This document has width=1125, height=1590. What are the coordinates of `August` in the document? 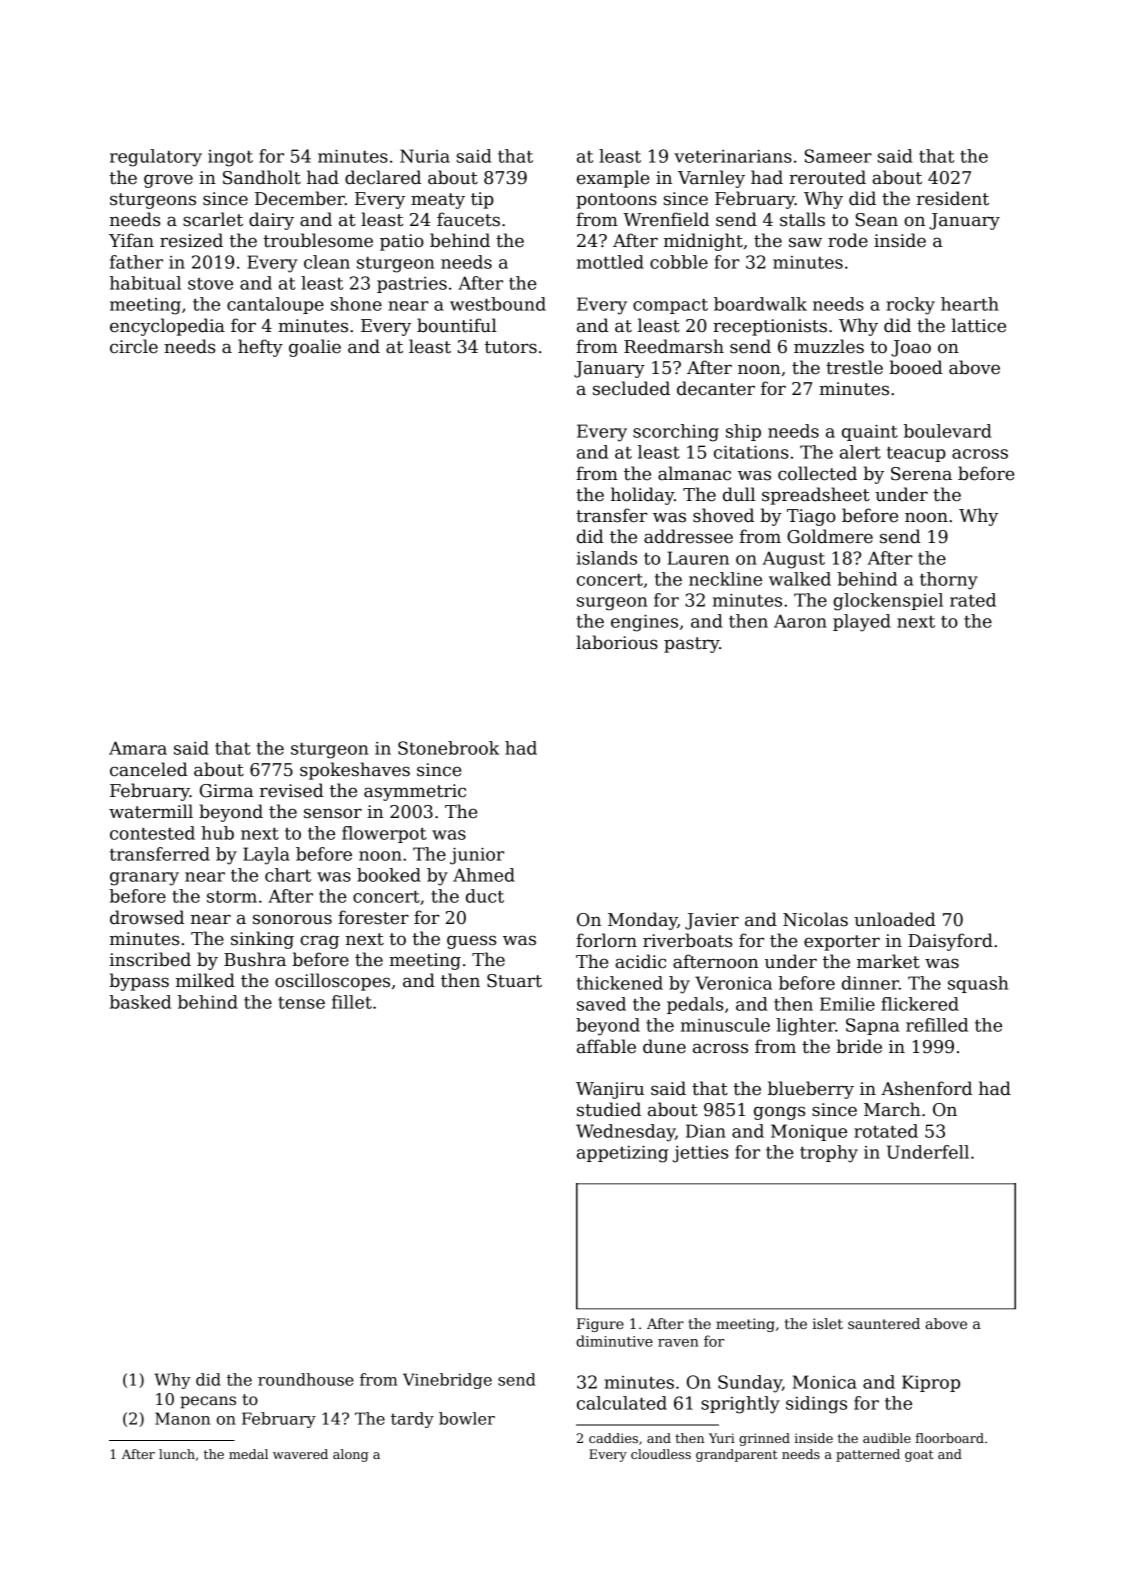 It's located at (794, 560).
